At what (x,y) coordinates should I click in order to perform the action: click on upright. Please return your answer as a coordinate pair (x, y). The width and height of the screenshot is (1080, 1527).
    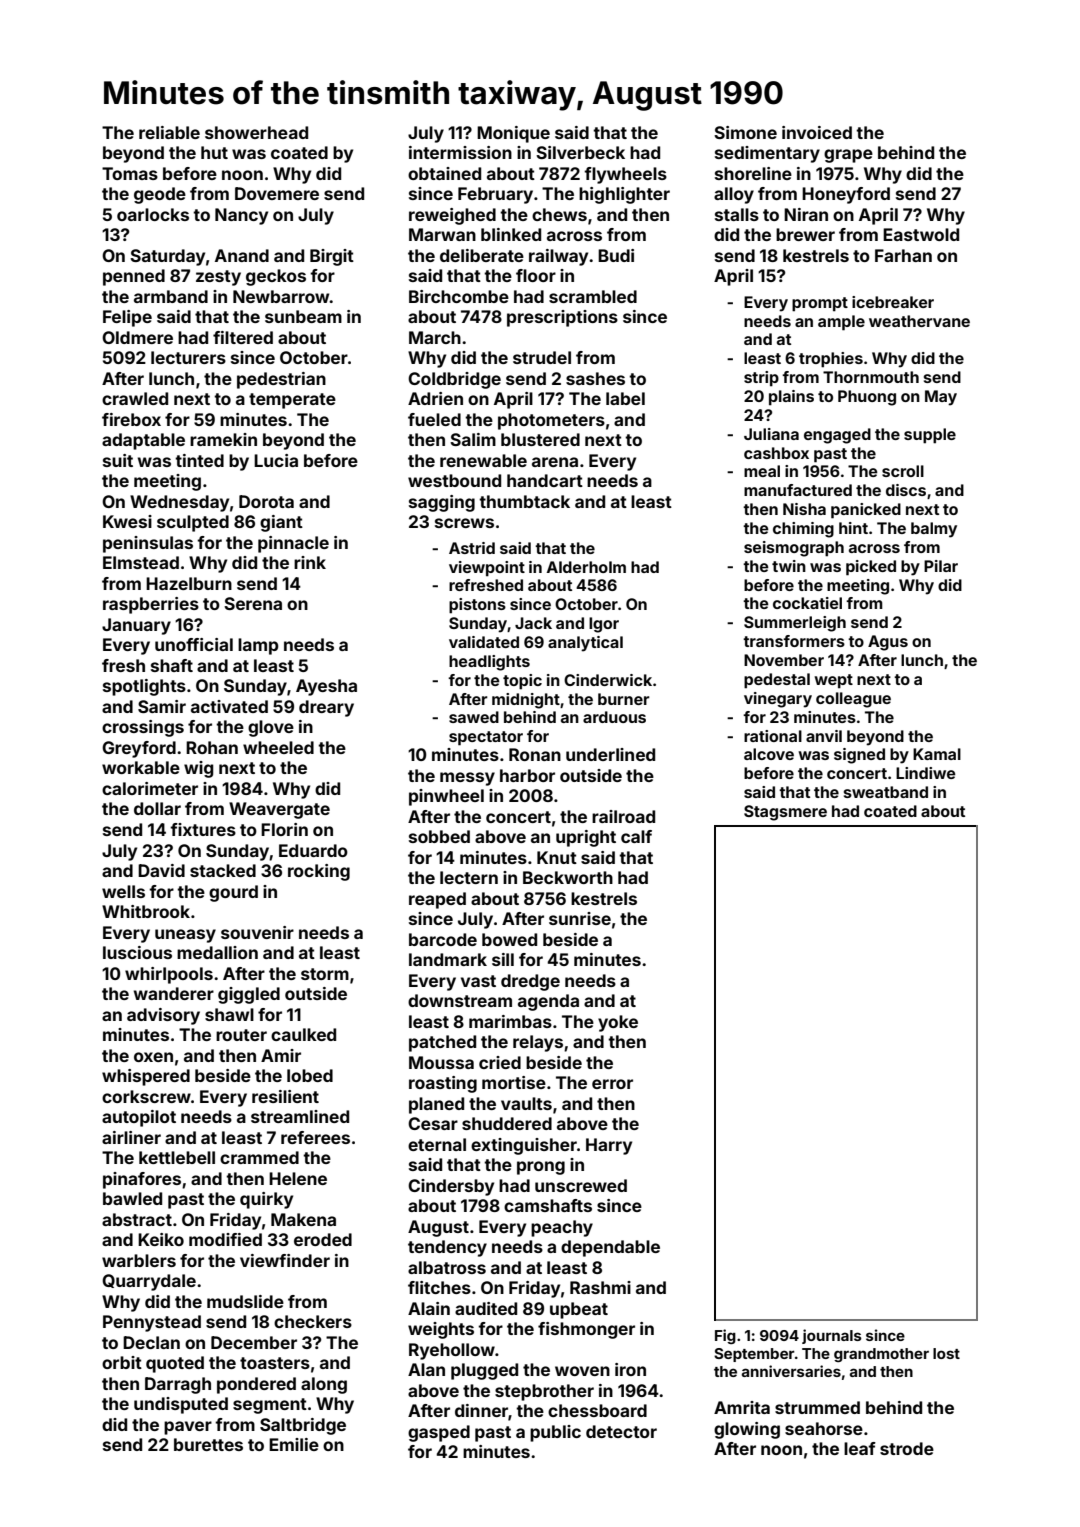
    Looking at the image, I should click on (586, 838).
